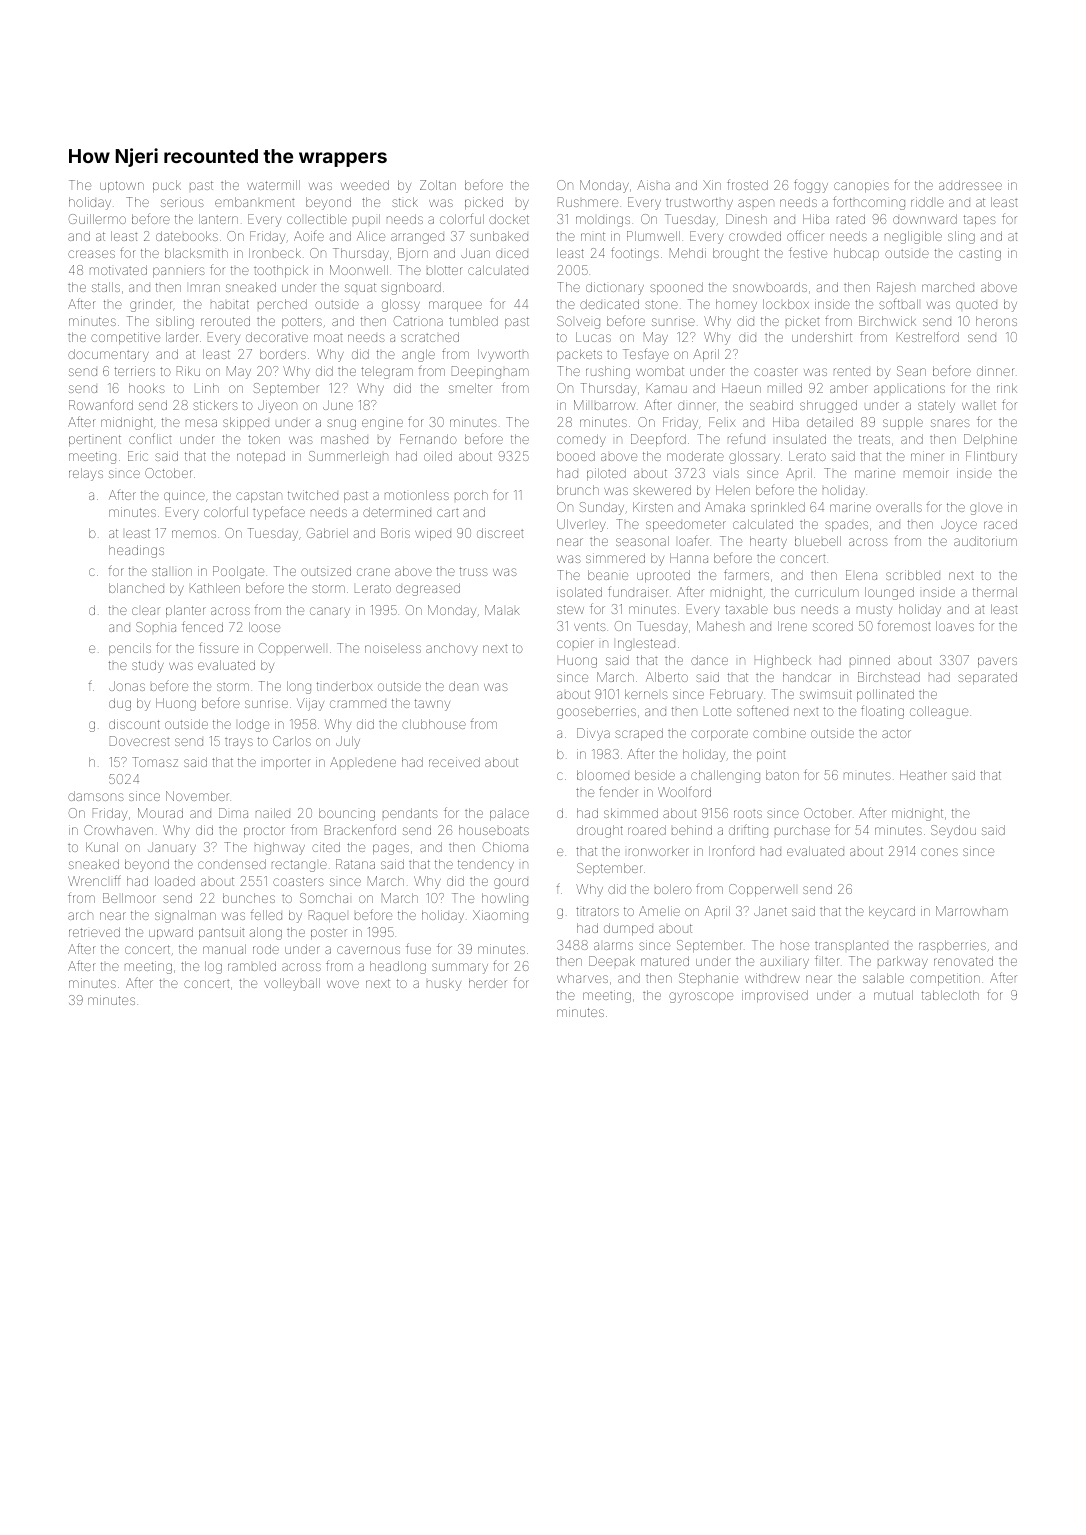 Image resolution: width=1086 pixels, height=1535 pixels. What do you see at coordinates (980, 254) in the screenshot?
I see `casting` at bounding box center [980, 254].
